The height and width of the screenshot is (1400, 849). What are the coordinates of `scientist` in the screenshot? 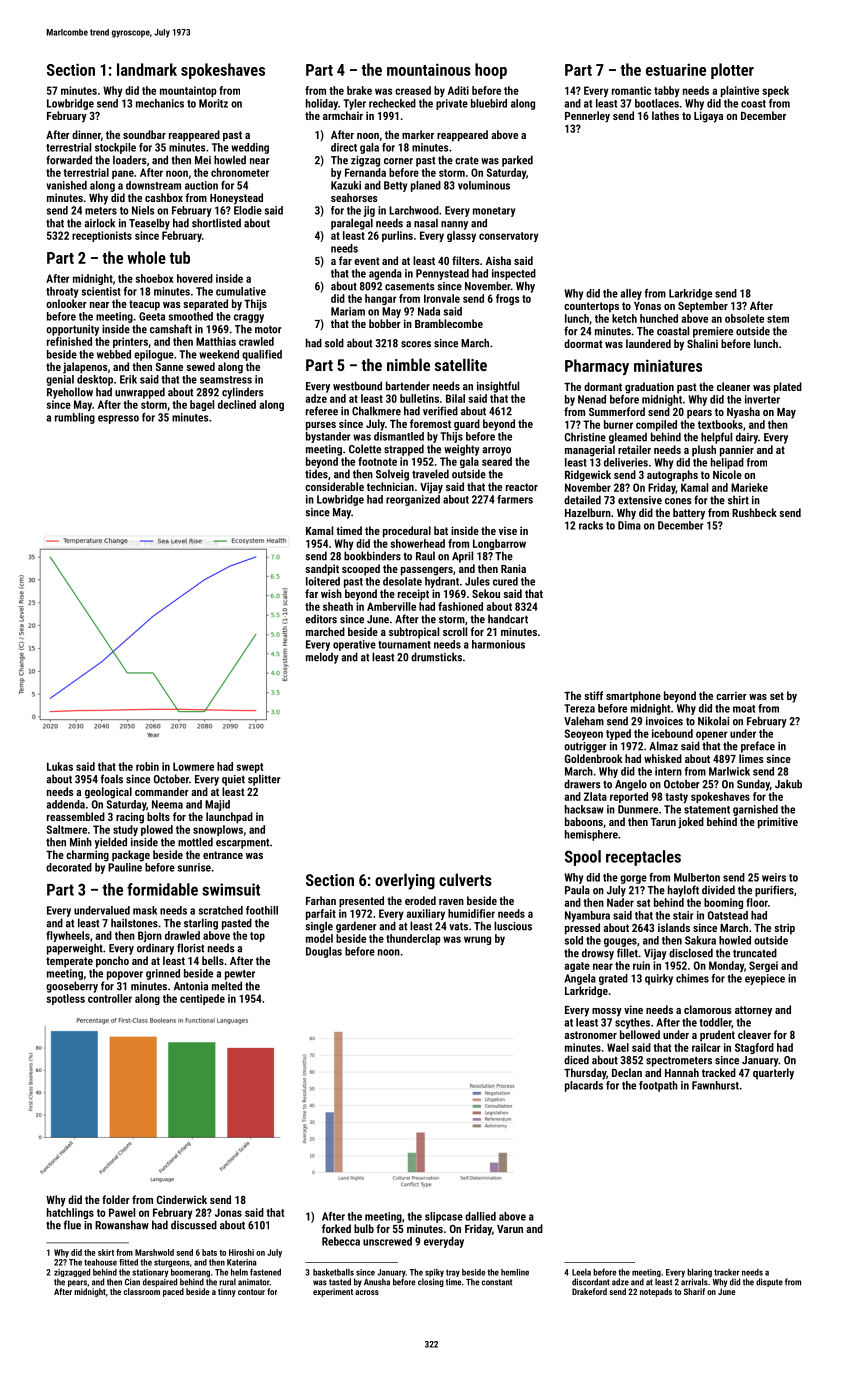 It's located at (101, 291).
